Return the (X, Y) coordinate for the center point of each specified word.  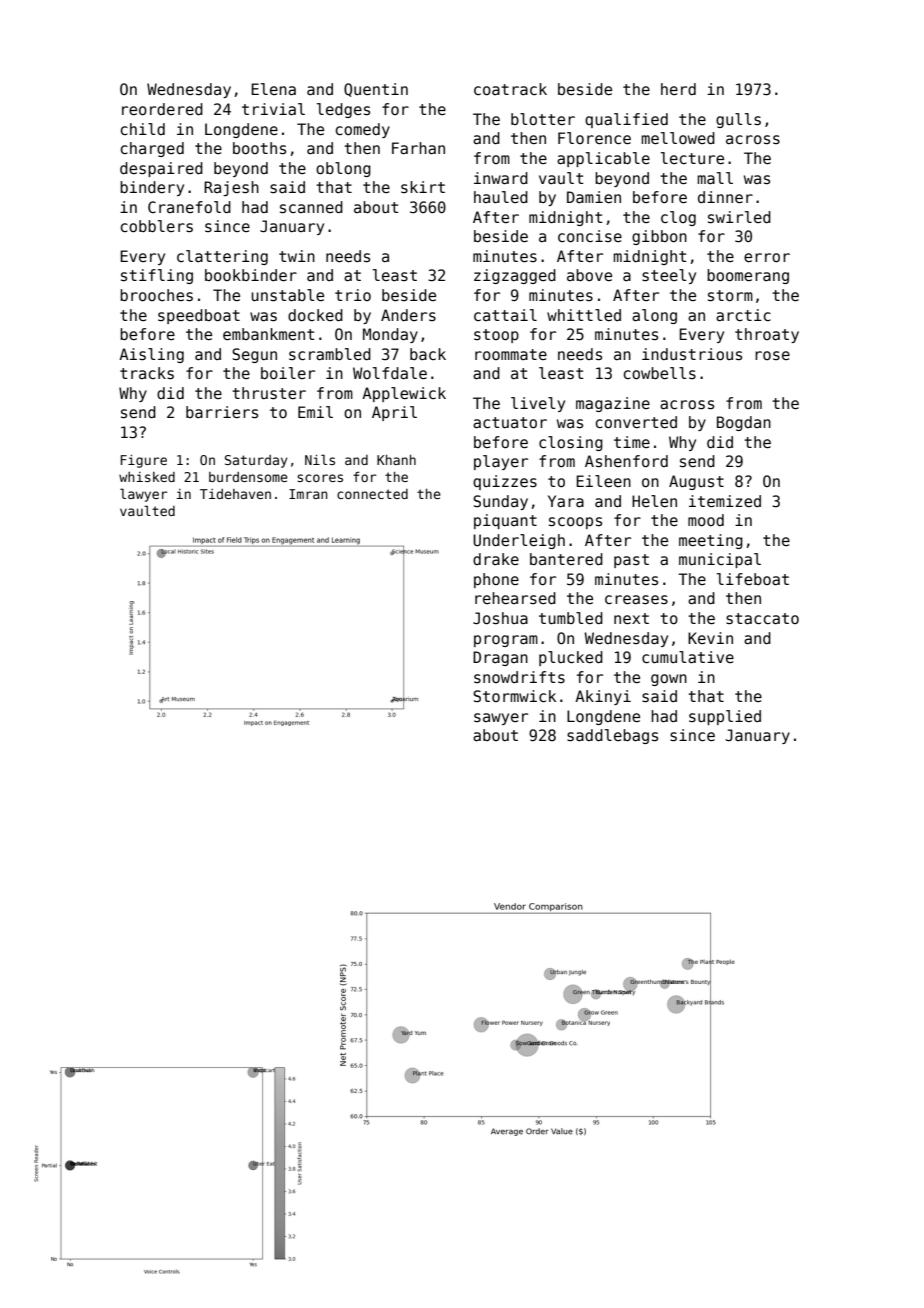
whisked (147, 477)
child (143, 129)
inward (501, 178)
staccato (762, 619)
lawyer (144, 495)
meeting (711, 541)
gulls (738, 120)
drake (496, 559)
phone (496, 580)
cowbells (660, 373)
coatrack (510, 89)
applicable (603, 159)
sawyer (501, 719)
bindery (152, 188)
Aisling (151, 355)
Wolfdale (390, 373)
